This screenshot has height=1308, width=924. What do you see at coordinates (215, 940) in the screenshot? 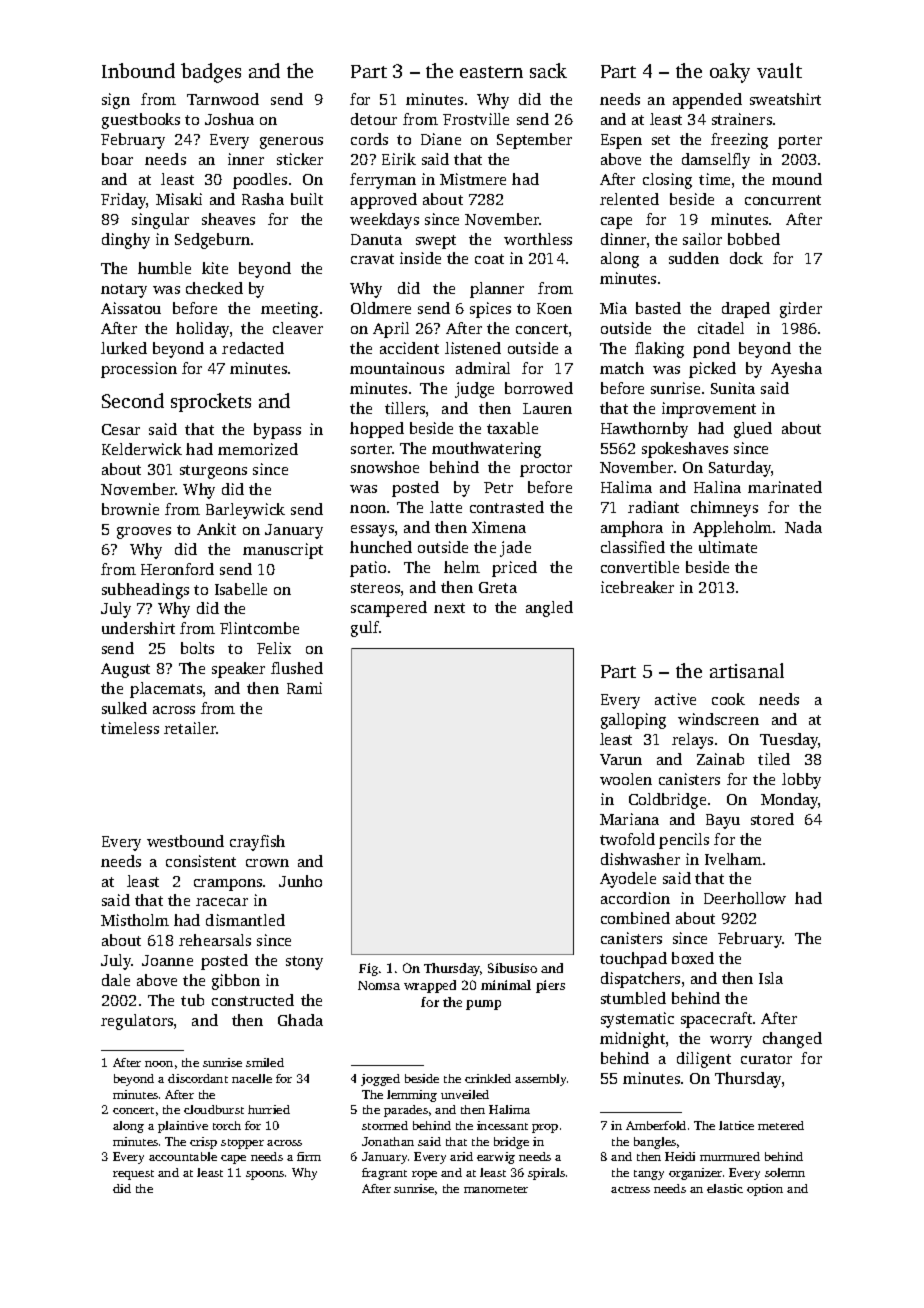
I see `rehearsals` at bounding box center [215, 940].
